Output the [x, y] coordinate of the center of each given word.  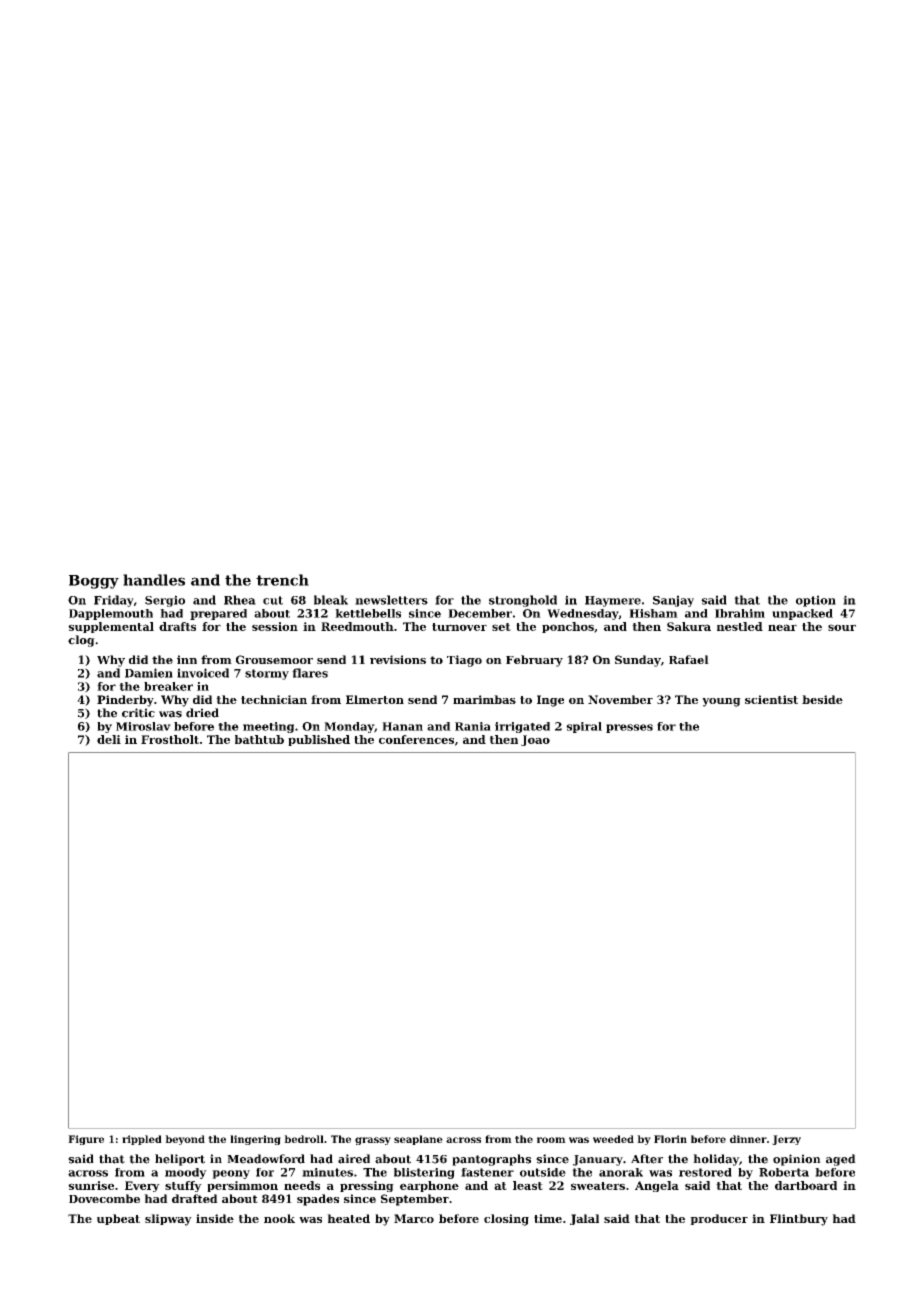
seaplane [418, 1140]
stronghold [523, 601]
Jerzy [786, 1140]
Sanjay [673, 601]
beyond [185, 1140]
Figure [86, 1140]
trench [282, 580]
